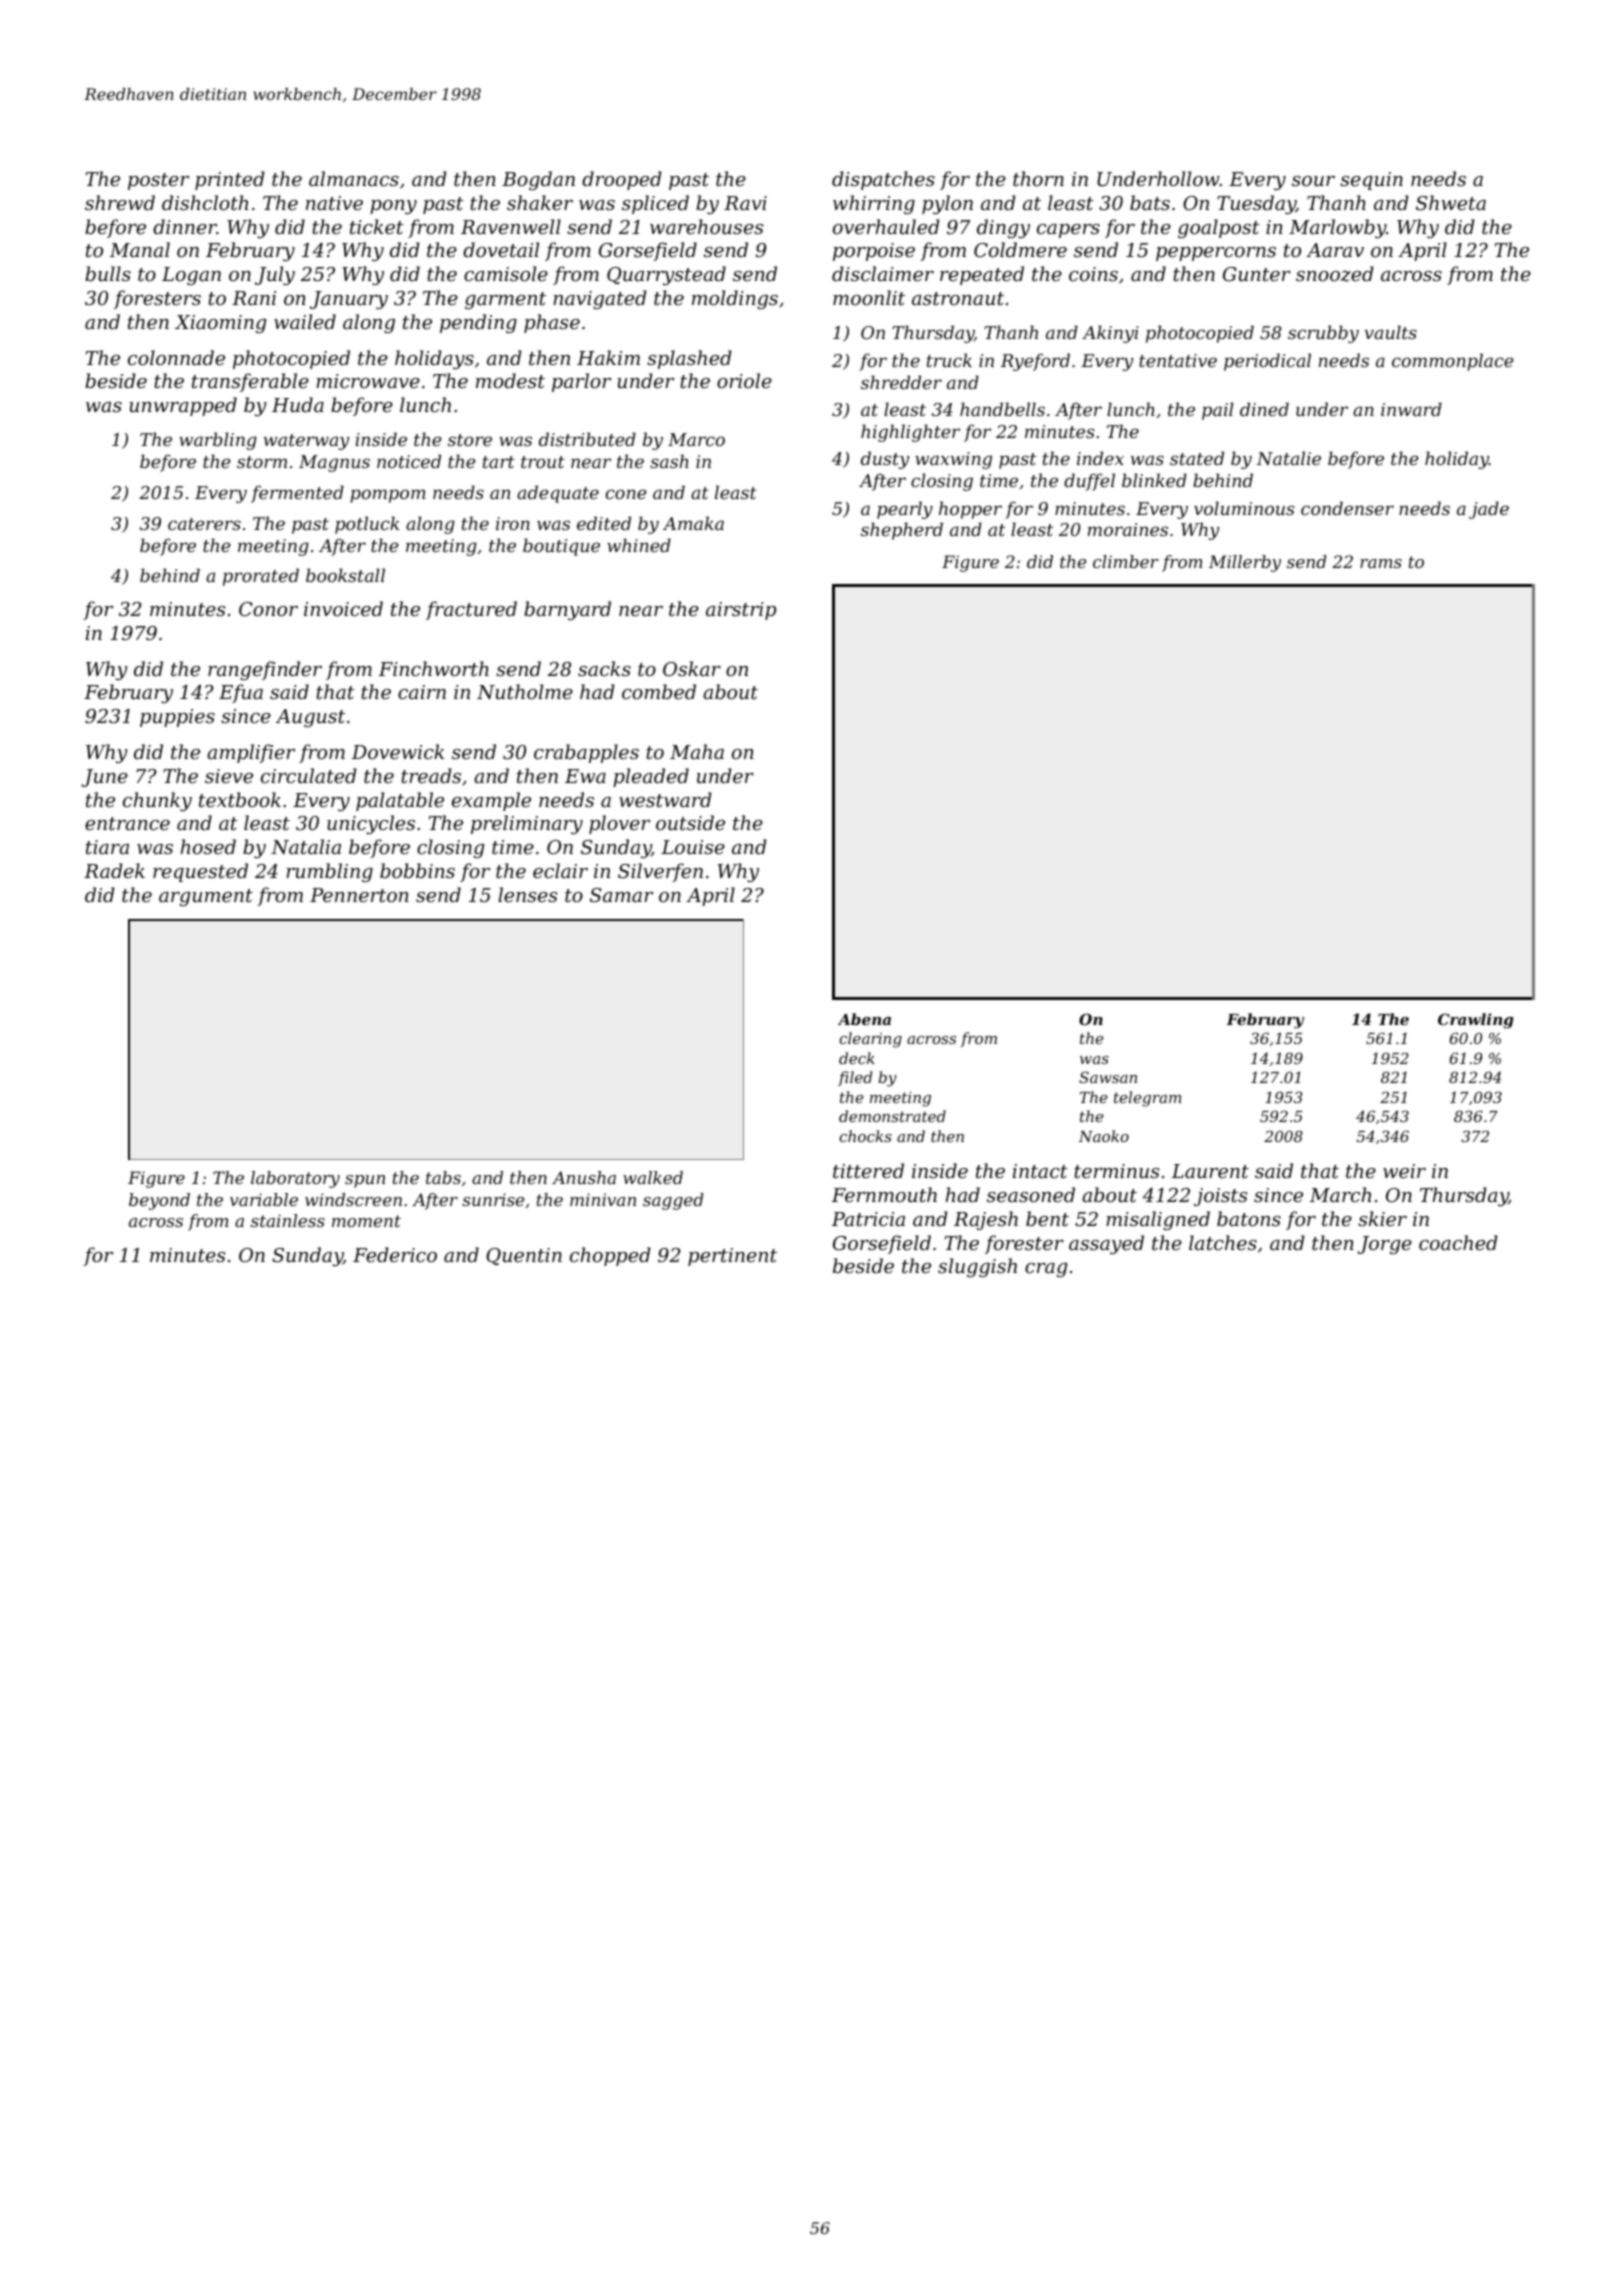 The image size is (1620, 2292). I want to click on airstrip, so click(741, 611).
